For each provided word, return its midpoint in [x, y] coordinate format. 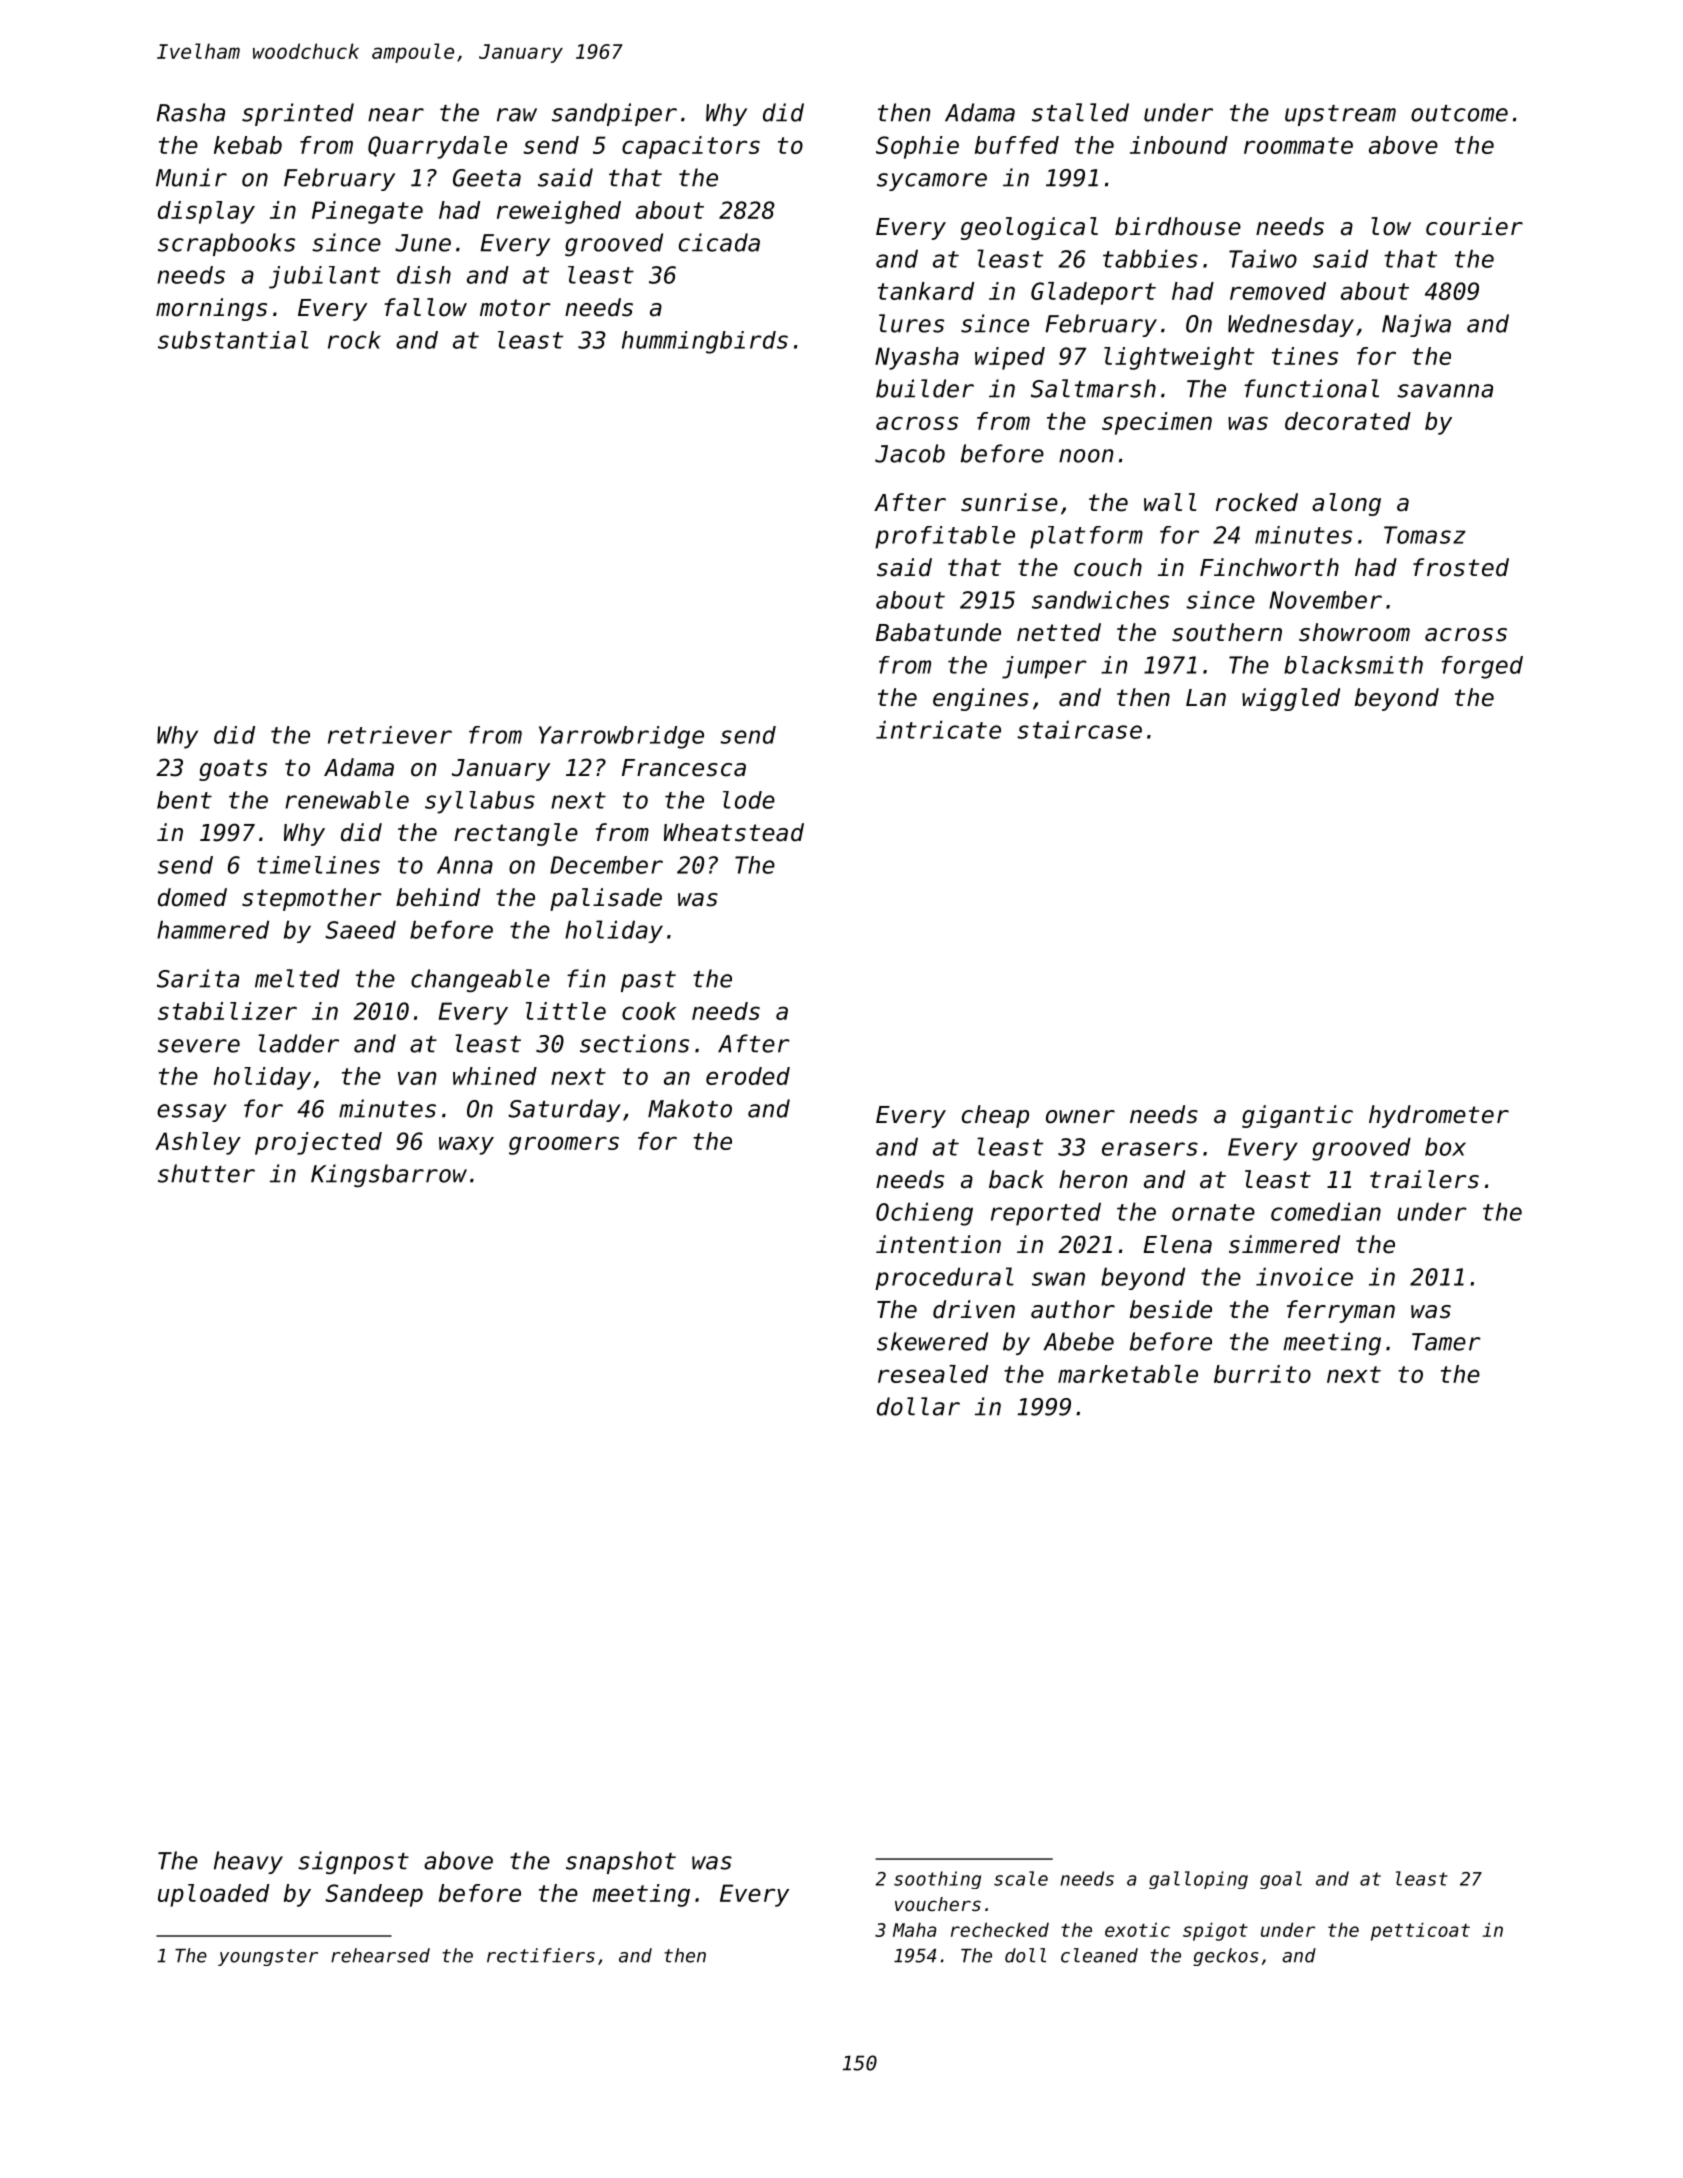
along [1346, 504]
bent [184, 800]
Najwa [1416, 325]
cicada [719, 242]
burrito [1262, 1374]
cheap [995, 1116]
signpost [353, 1862]
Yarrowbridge [621, 737]
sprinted [298, 114]
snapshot [621, 1862]
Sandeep [374, 1895]
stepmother [312, 899]
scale [1021, 1878]
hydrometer [1439, 1116]
